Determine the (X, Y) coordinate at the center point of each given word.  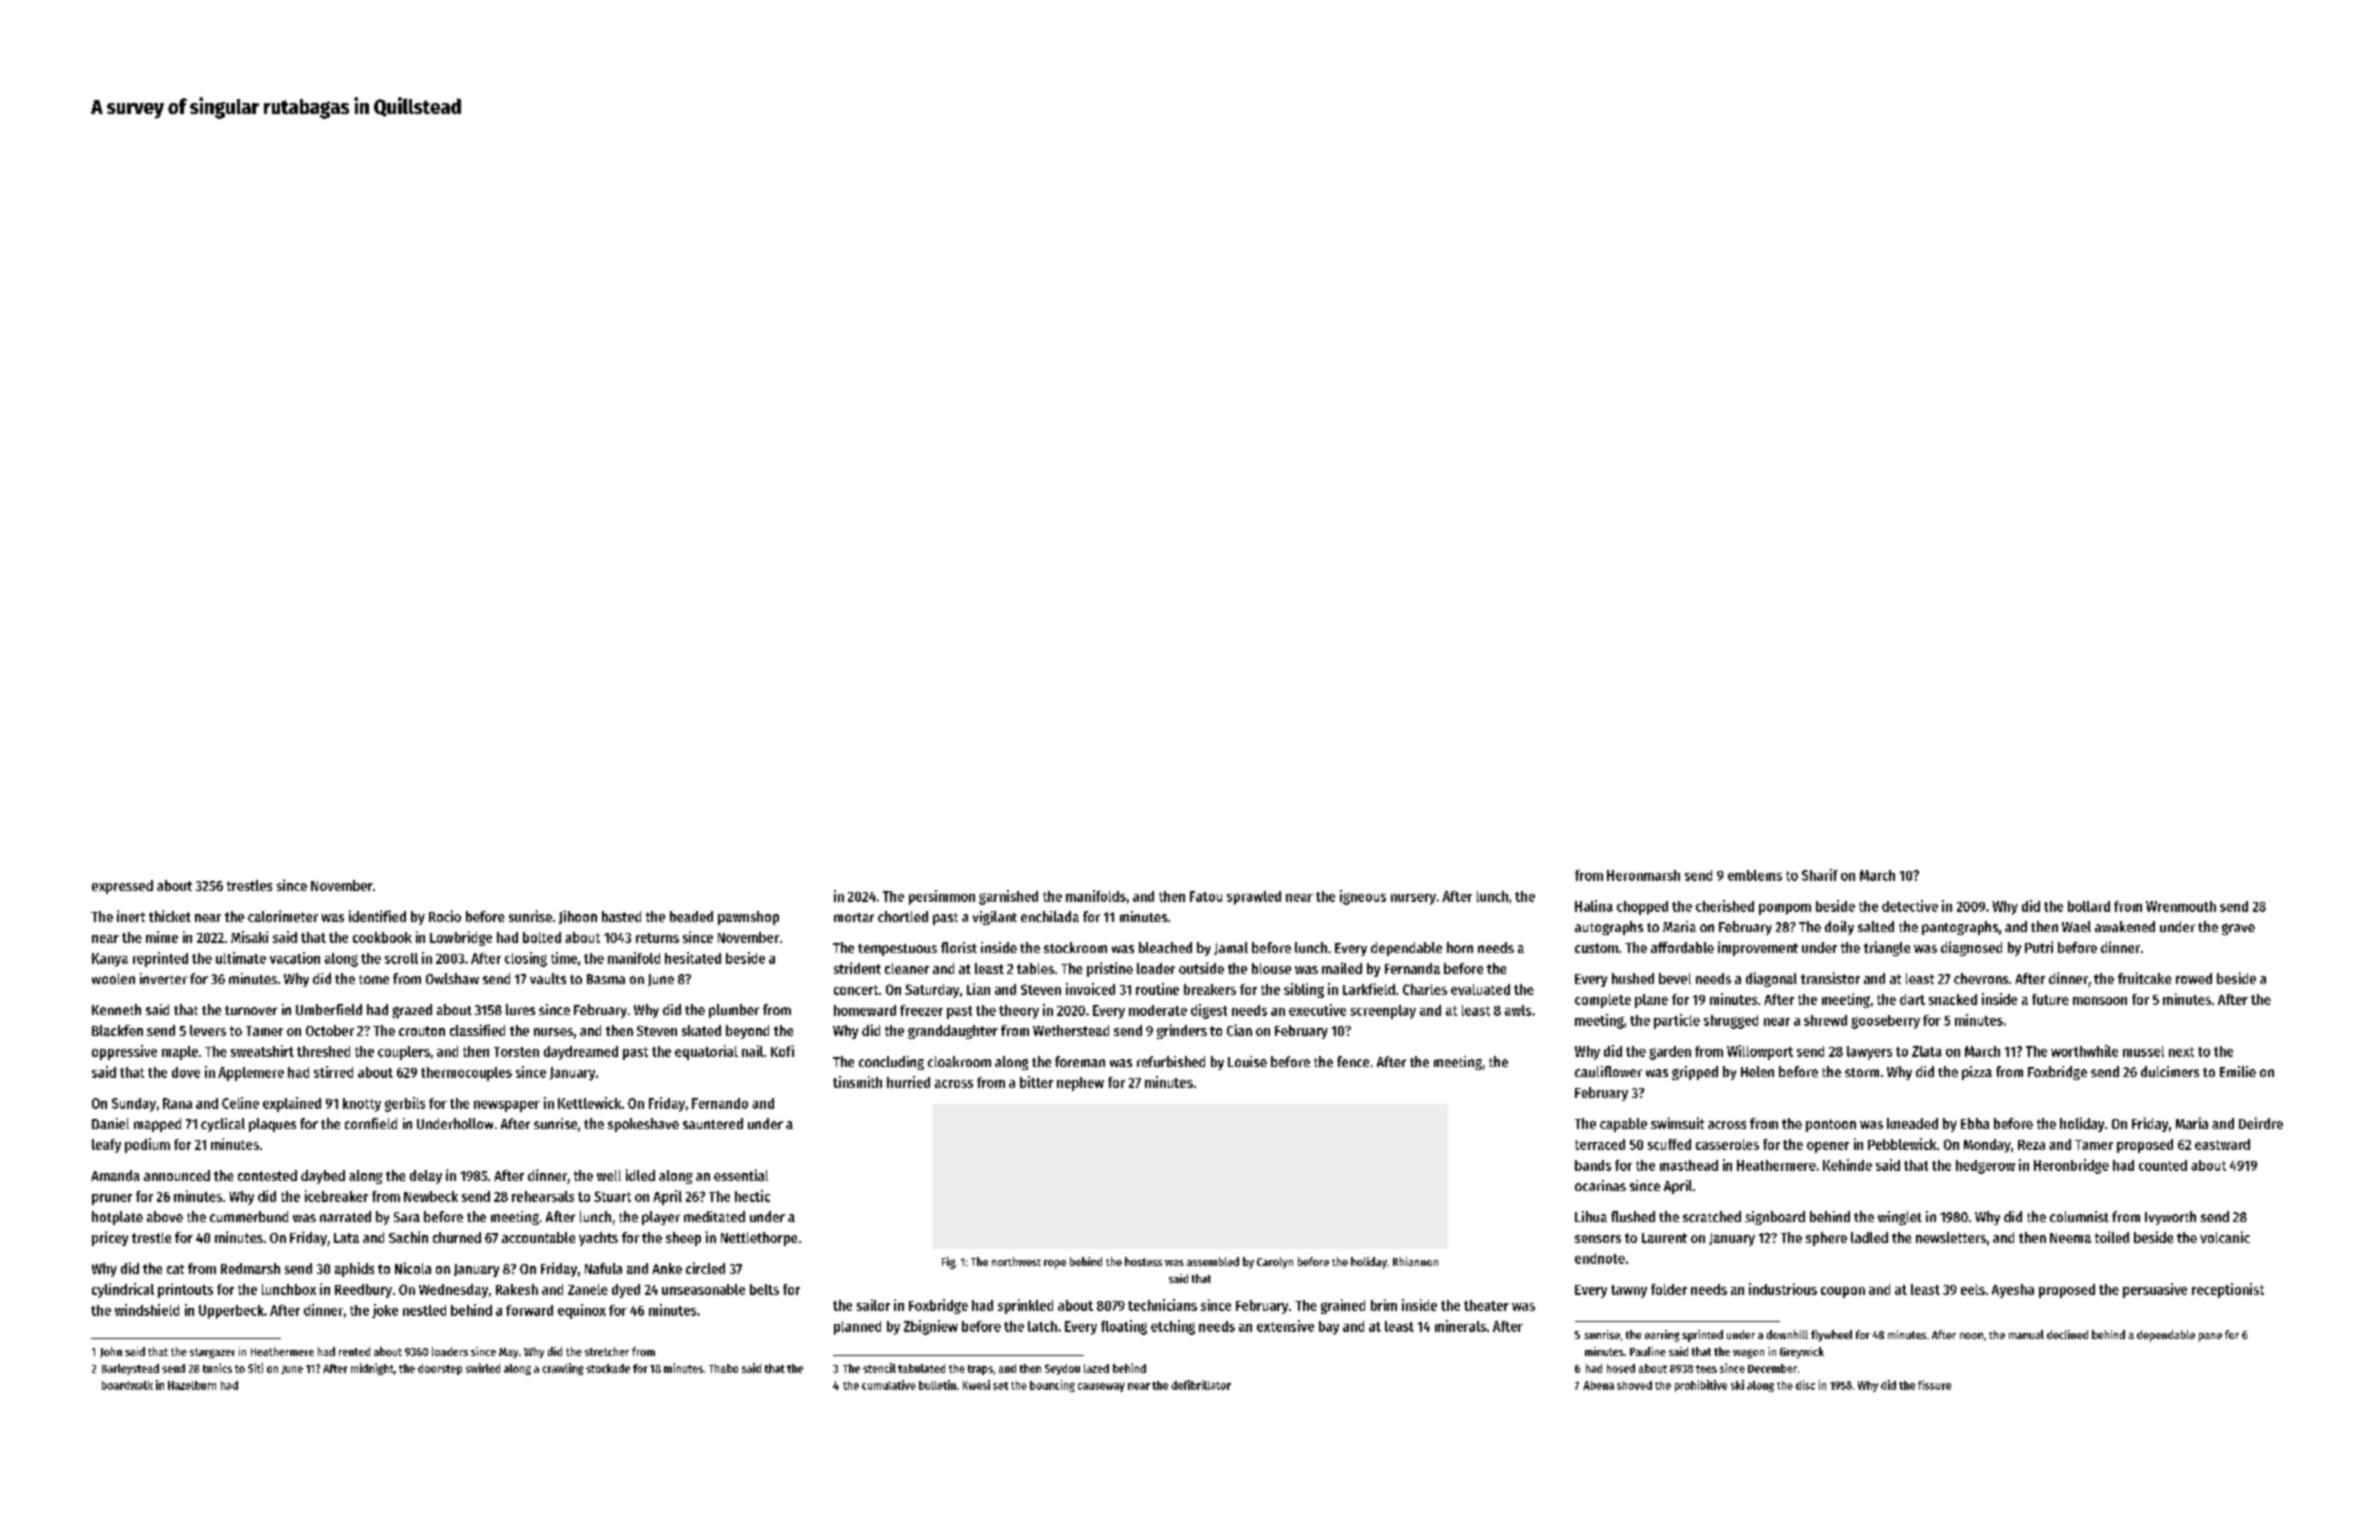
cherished (1725, 906)
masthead (1689, 1165)
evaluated (1480, 989)
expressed (122, 887)
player (661, 1218)
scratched (1712, 1216)
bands (1593, 1165)
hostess (1143, 1261)
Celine (240, 1103)
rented (354, 1351)
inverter (163, 978)
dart (1912, 999)
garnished (1008, 897)
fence (1353, 1061)
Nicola (413, 1268)
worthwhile (2084, 1051)
